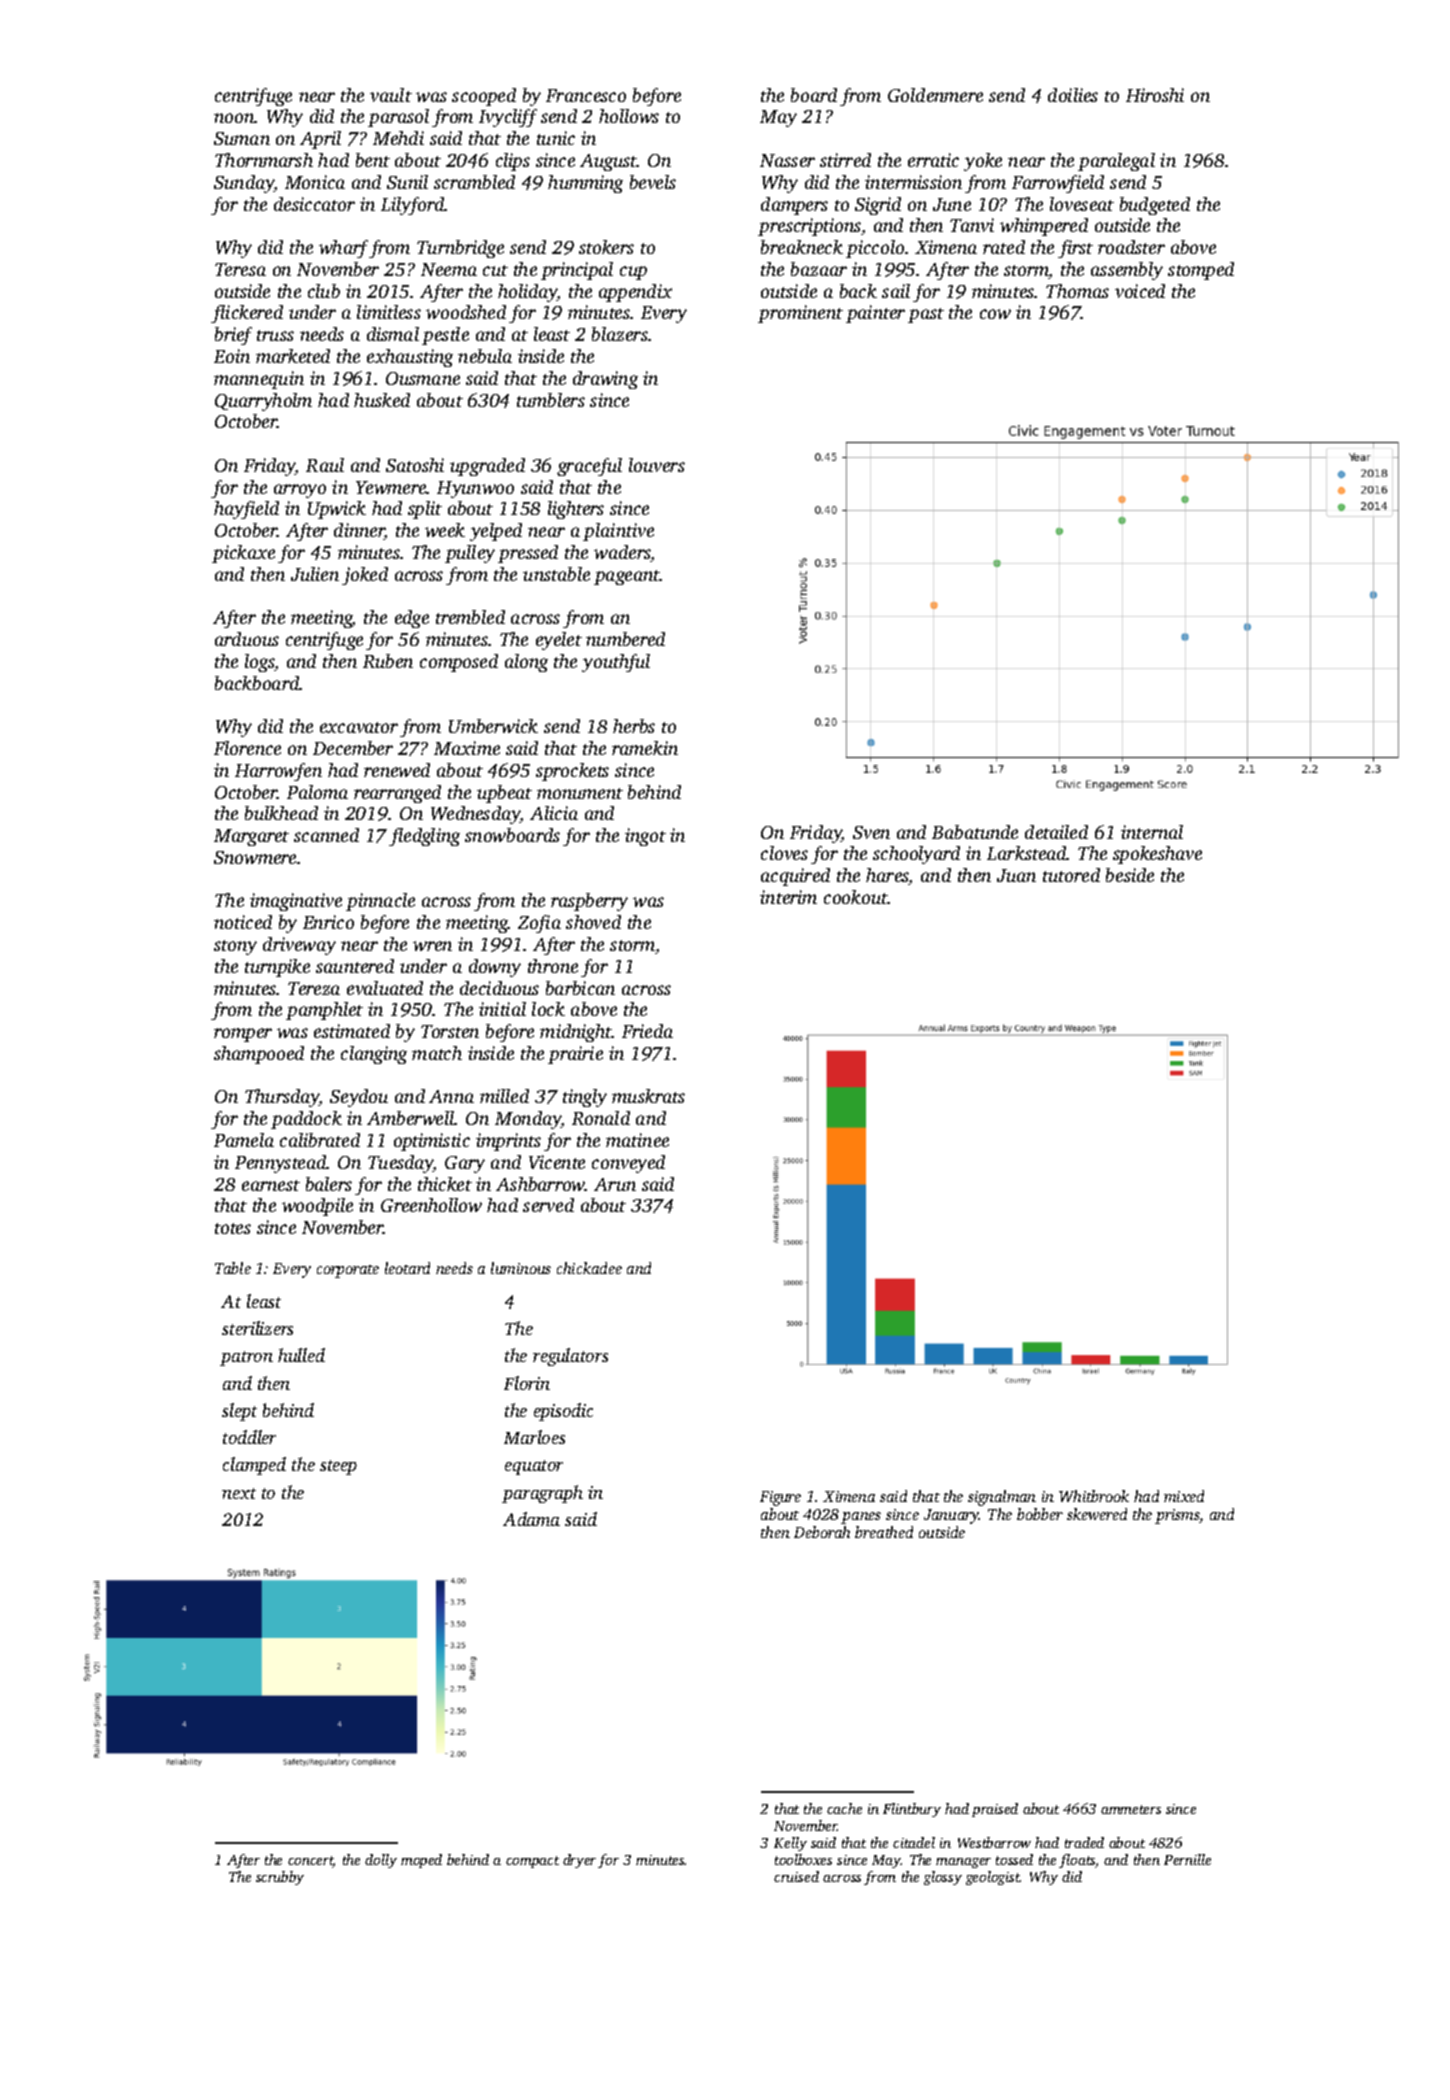  I want to click on herbs, so click(634, 726).
